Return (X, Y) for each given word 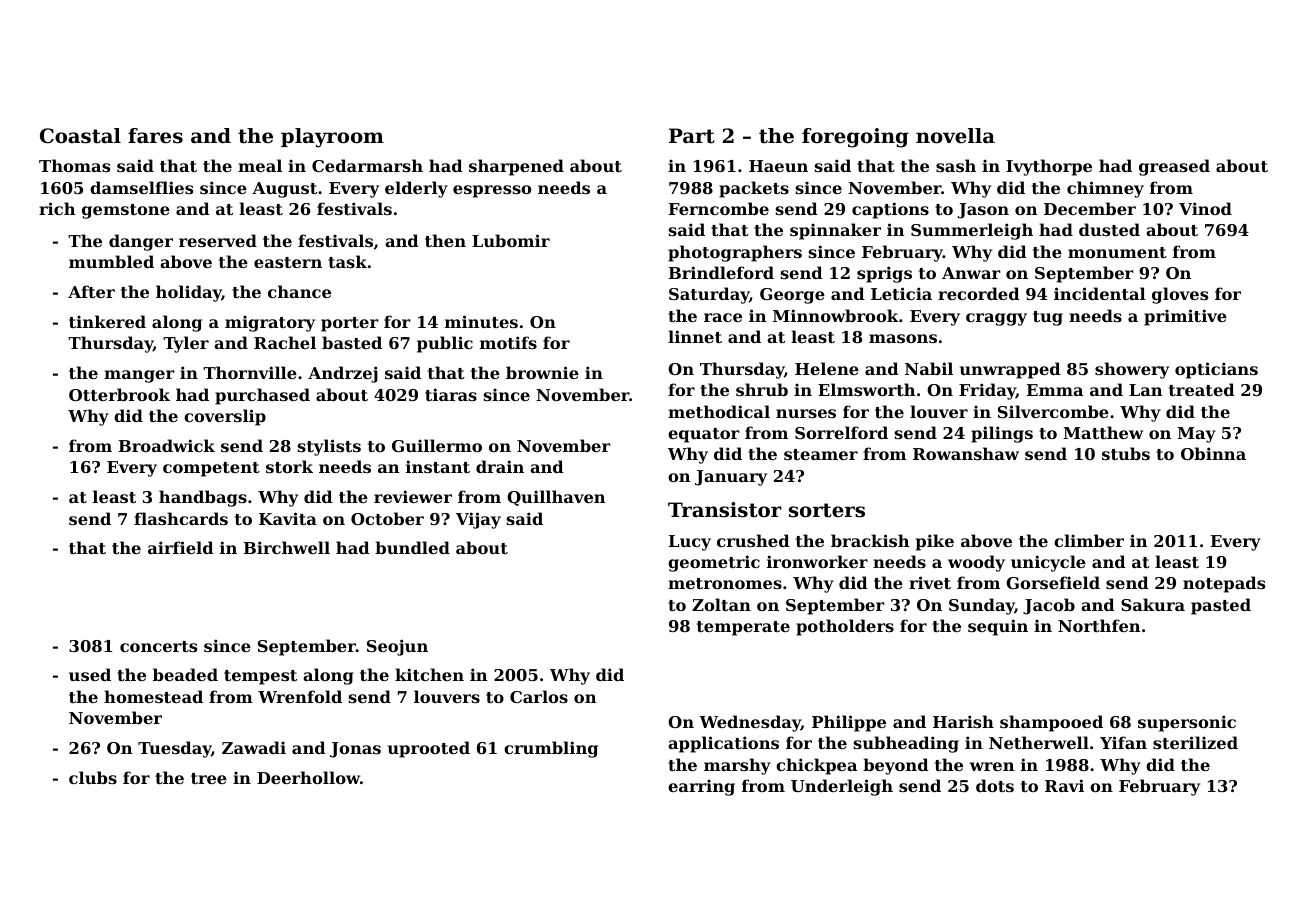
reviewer (413, 496)
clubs (93, 777)
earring (701, 787)
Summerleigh (972, 231)
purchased (262, 396)
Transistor (725, 510)
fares (155, 136)
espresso (492, 191)
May (1196, 435)
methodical (719, 411)
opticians (1216, 370)
